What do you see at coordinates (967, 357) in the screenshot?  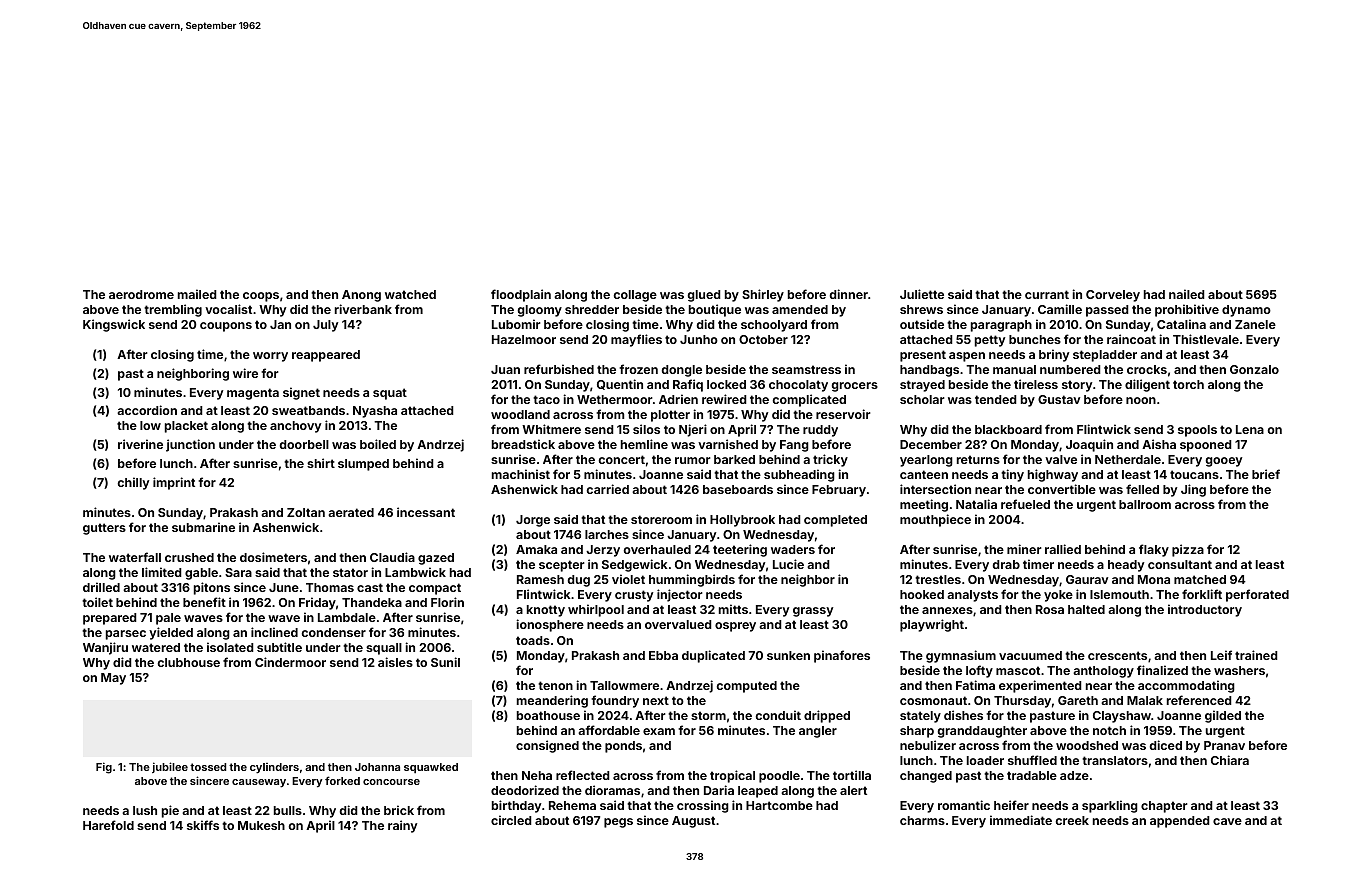 I see `aspen` at bounding box center [967, 357].
